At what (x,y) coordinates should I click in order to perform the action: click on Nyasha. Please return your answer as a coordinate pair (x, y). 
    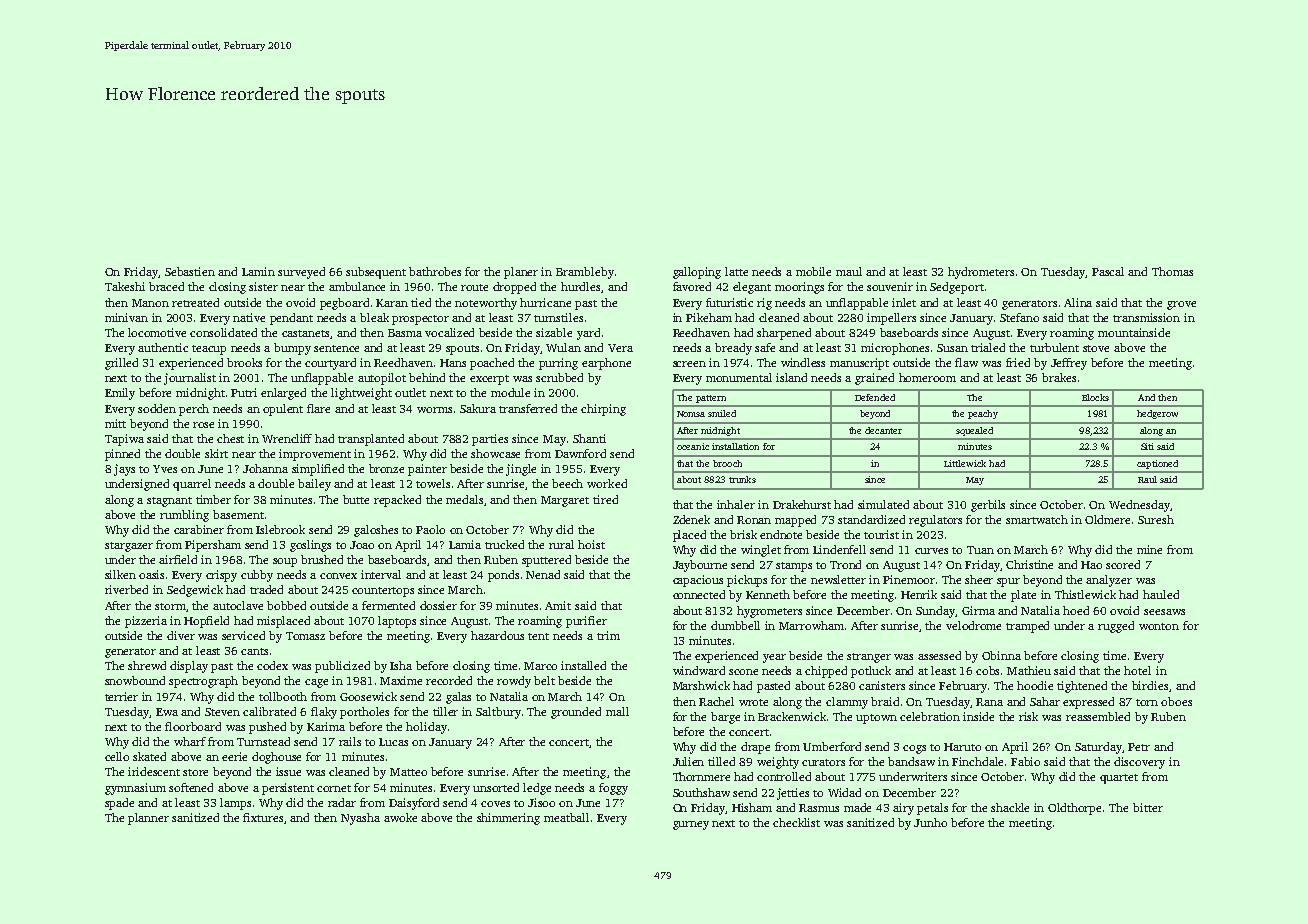
    Looking at the image, I should click on (360, 819).
